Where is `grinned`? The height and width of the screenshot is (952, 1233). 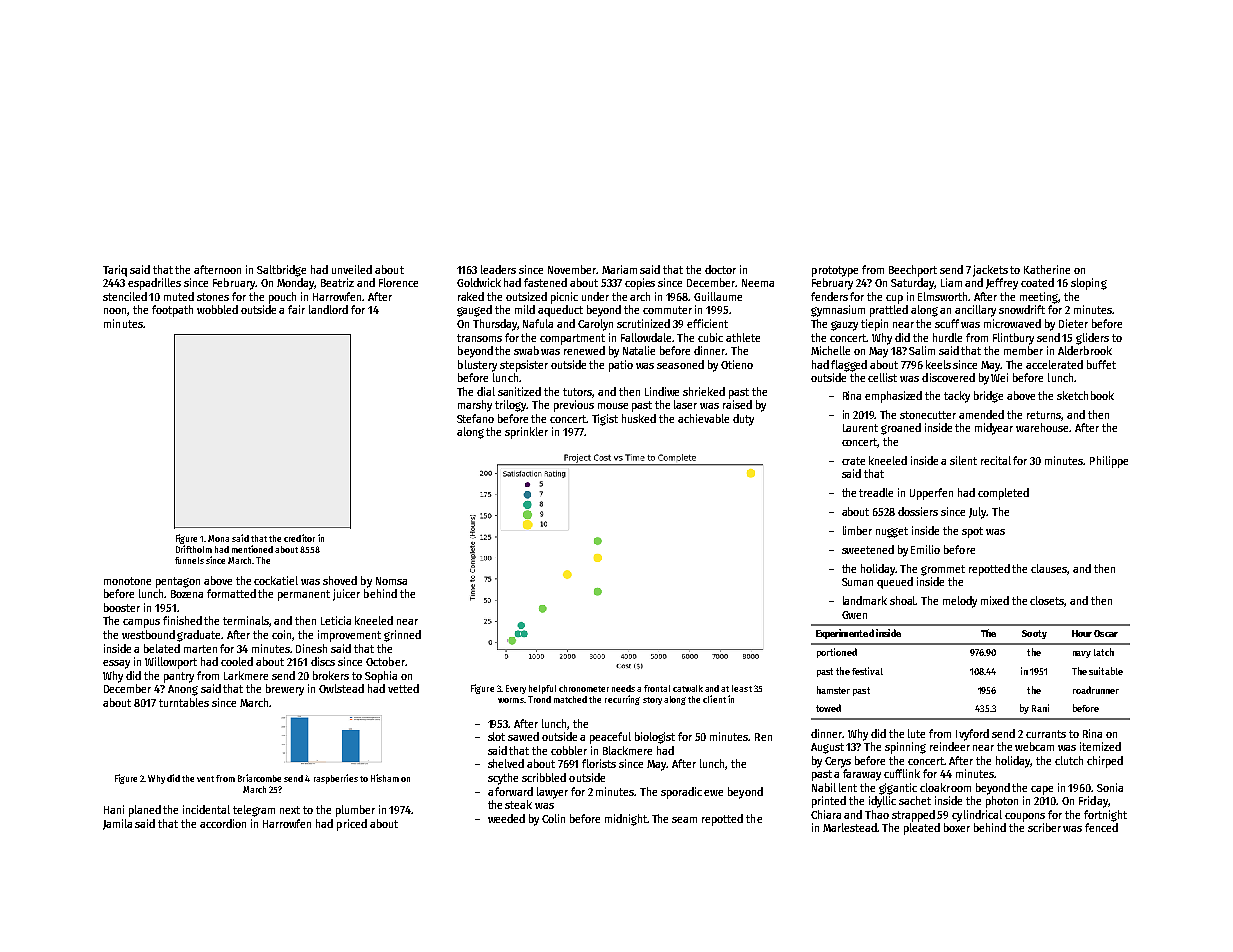 grinned is located at coordinates (402, 636).
